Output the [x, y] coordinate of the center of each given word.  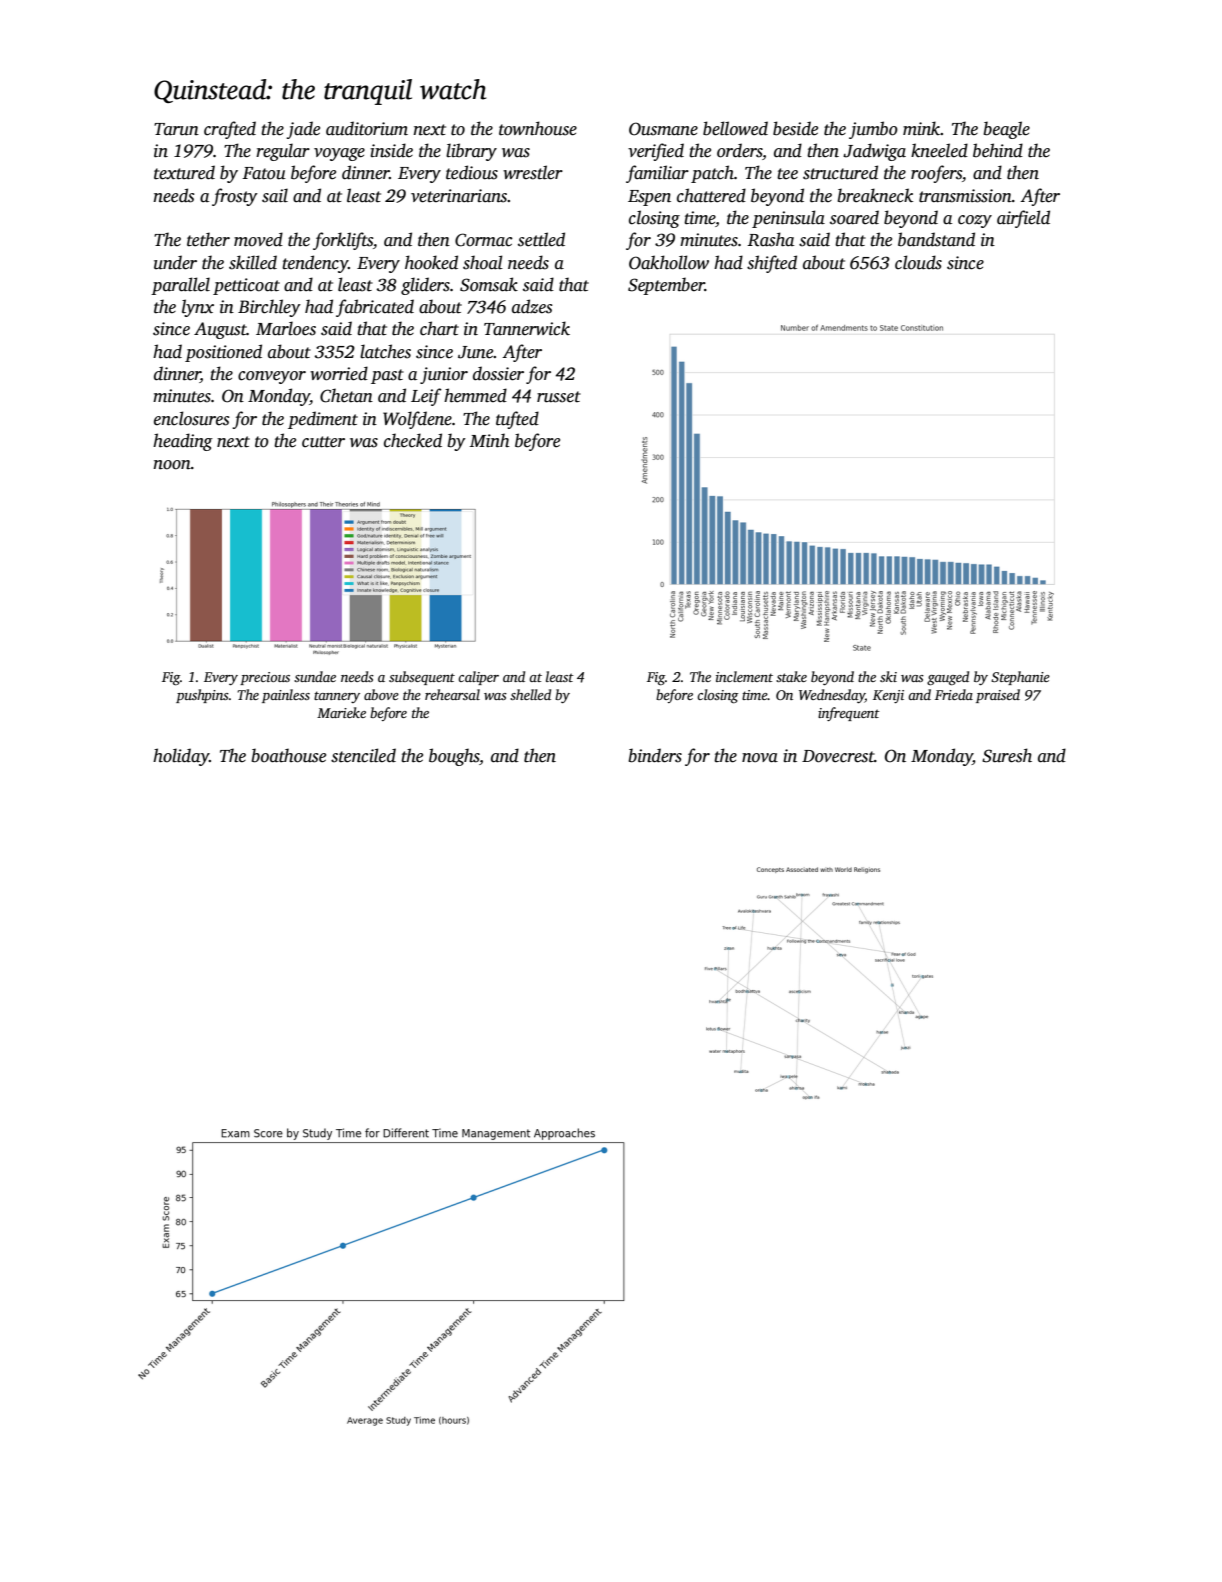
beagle [1006, 130]
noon [172, 465]
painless [286, 696]
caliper [478, 678]
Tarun [176, 129]
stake [791, 676]
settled [541, 239]
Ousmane [663, 129]
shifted [772, 264]
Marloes [286, 328]
